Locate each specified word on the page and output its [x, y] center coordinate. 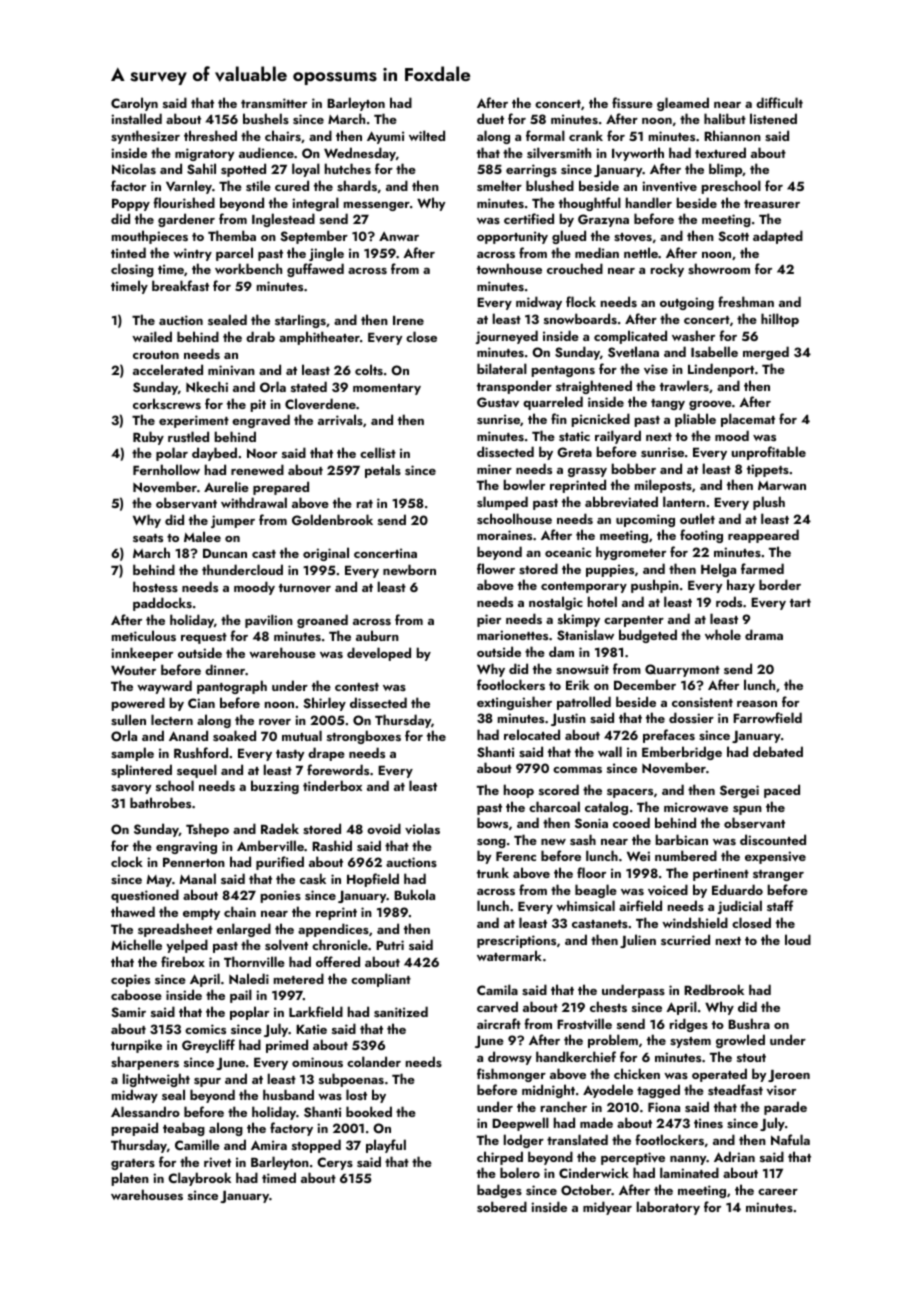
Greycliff [208, 1046]
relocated [532, 734]
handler [649, 202]
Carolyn [134, 104]
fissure [632, 102]
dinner [225, 669]
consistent [702, 702]
